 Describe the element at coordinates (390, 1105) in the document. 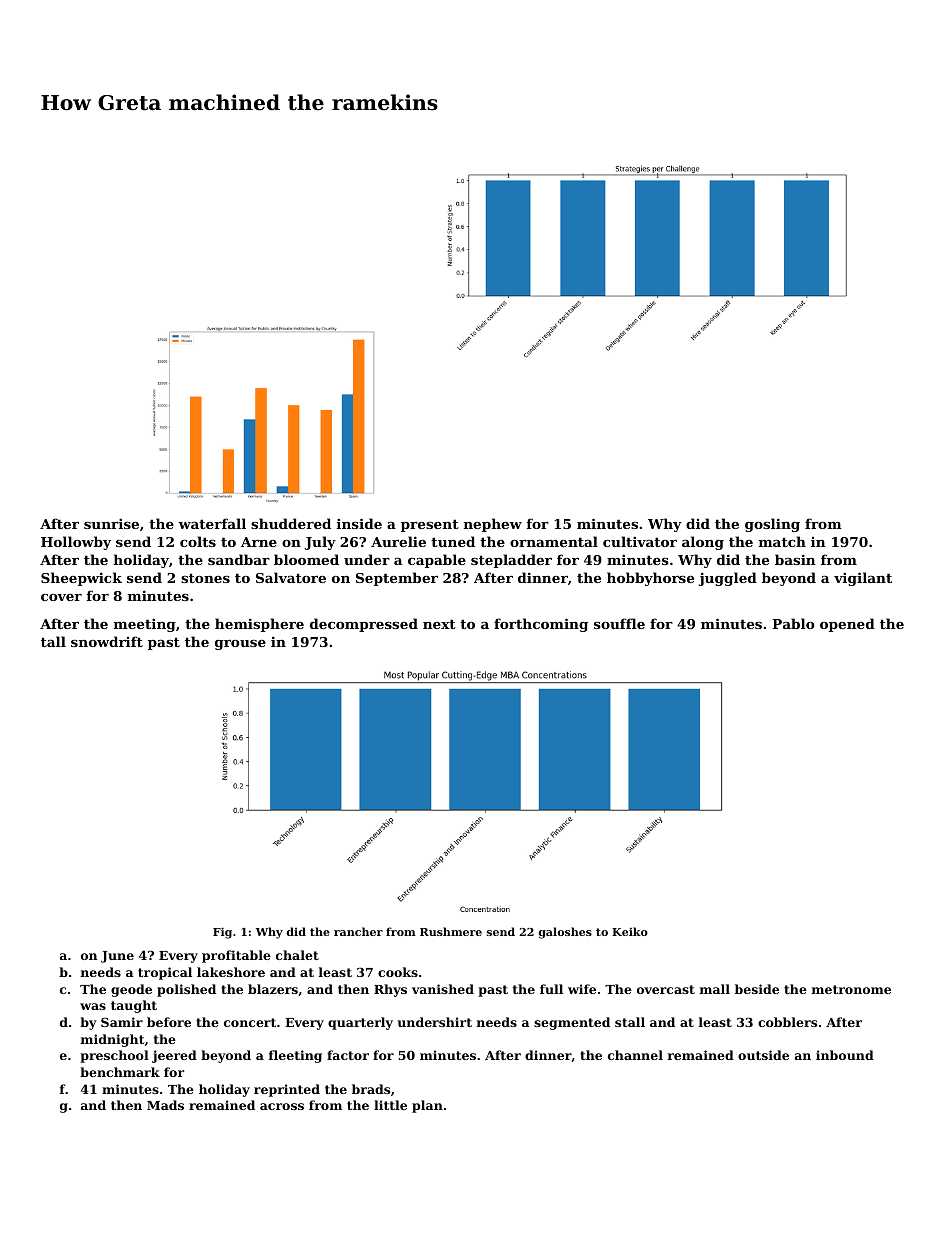

I see `little` at that location.
